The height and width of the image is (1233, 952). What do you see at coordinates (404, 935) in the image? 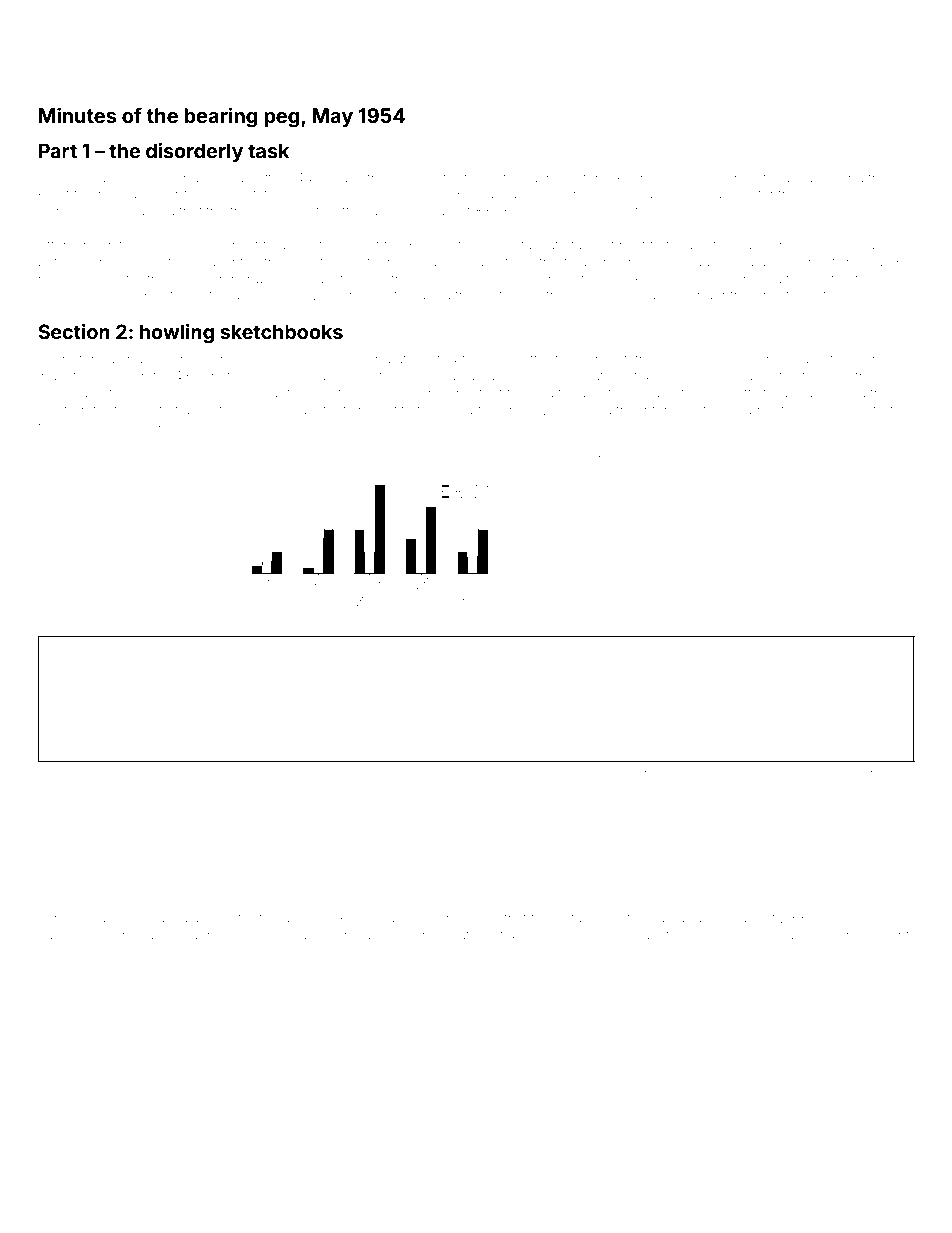
I see `scriber` at bounding box center [404, 935].
